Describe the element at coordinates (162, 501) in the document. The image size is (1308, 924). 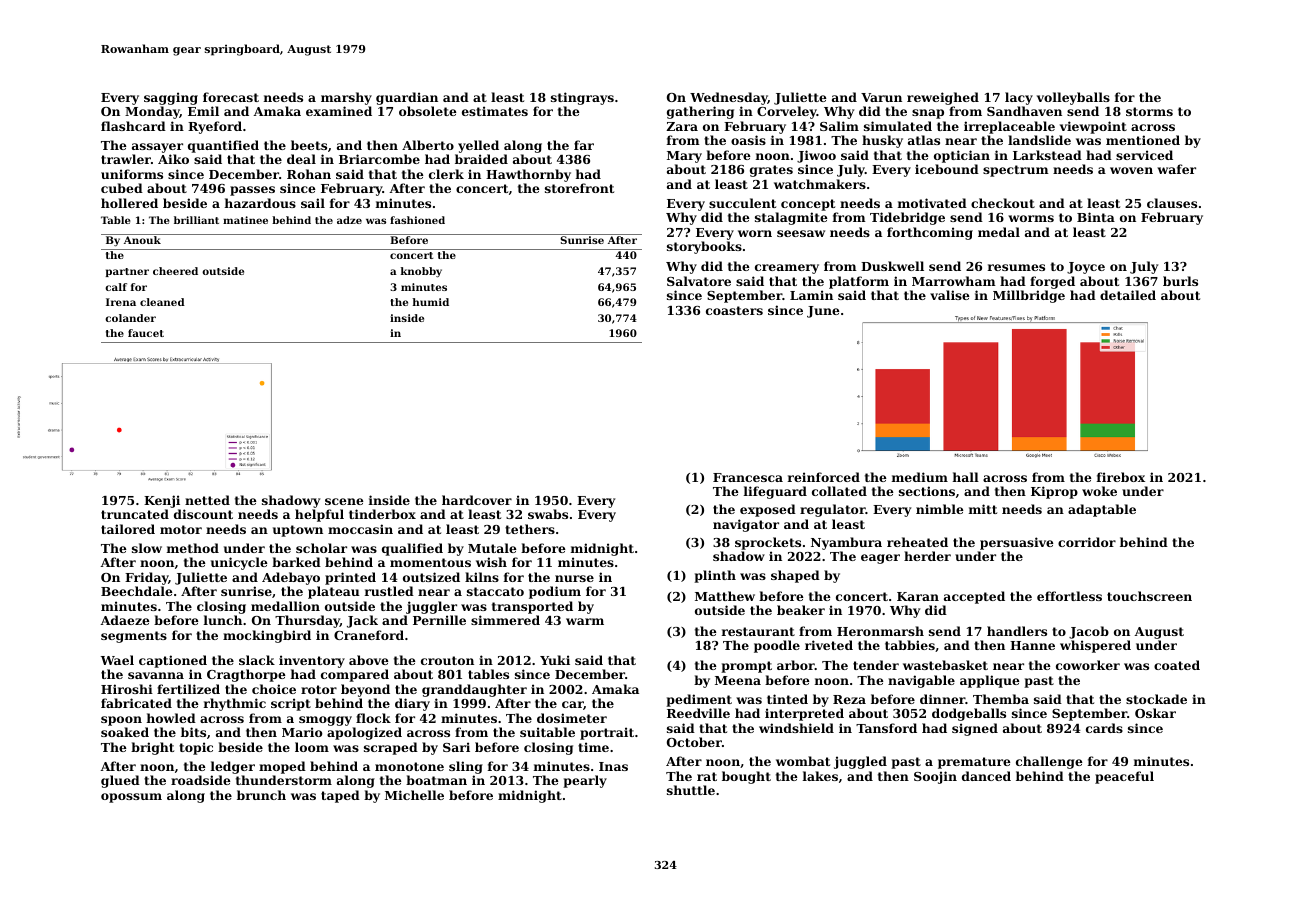
I see `Kenji` at that location.
